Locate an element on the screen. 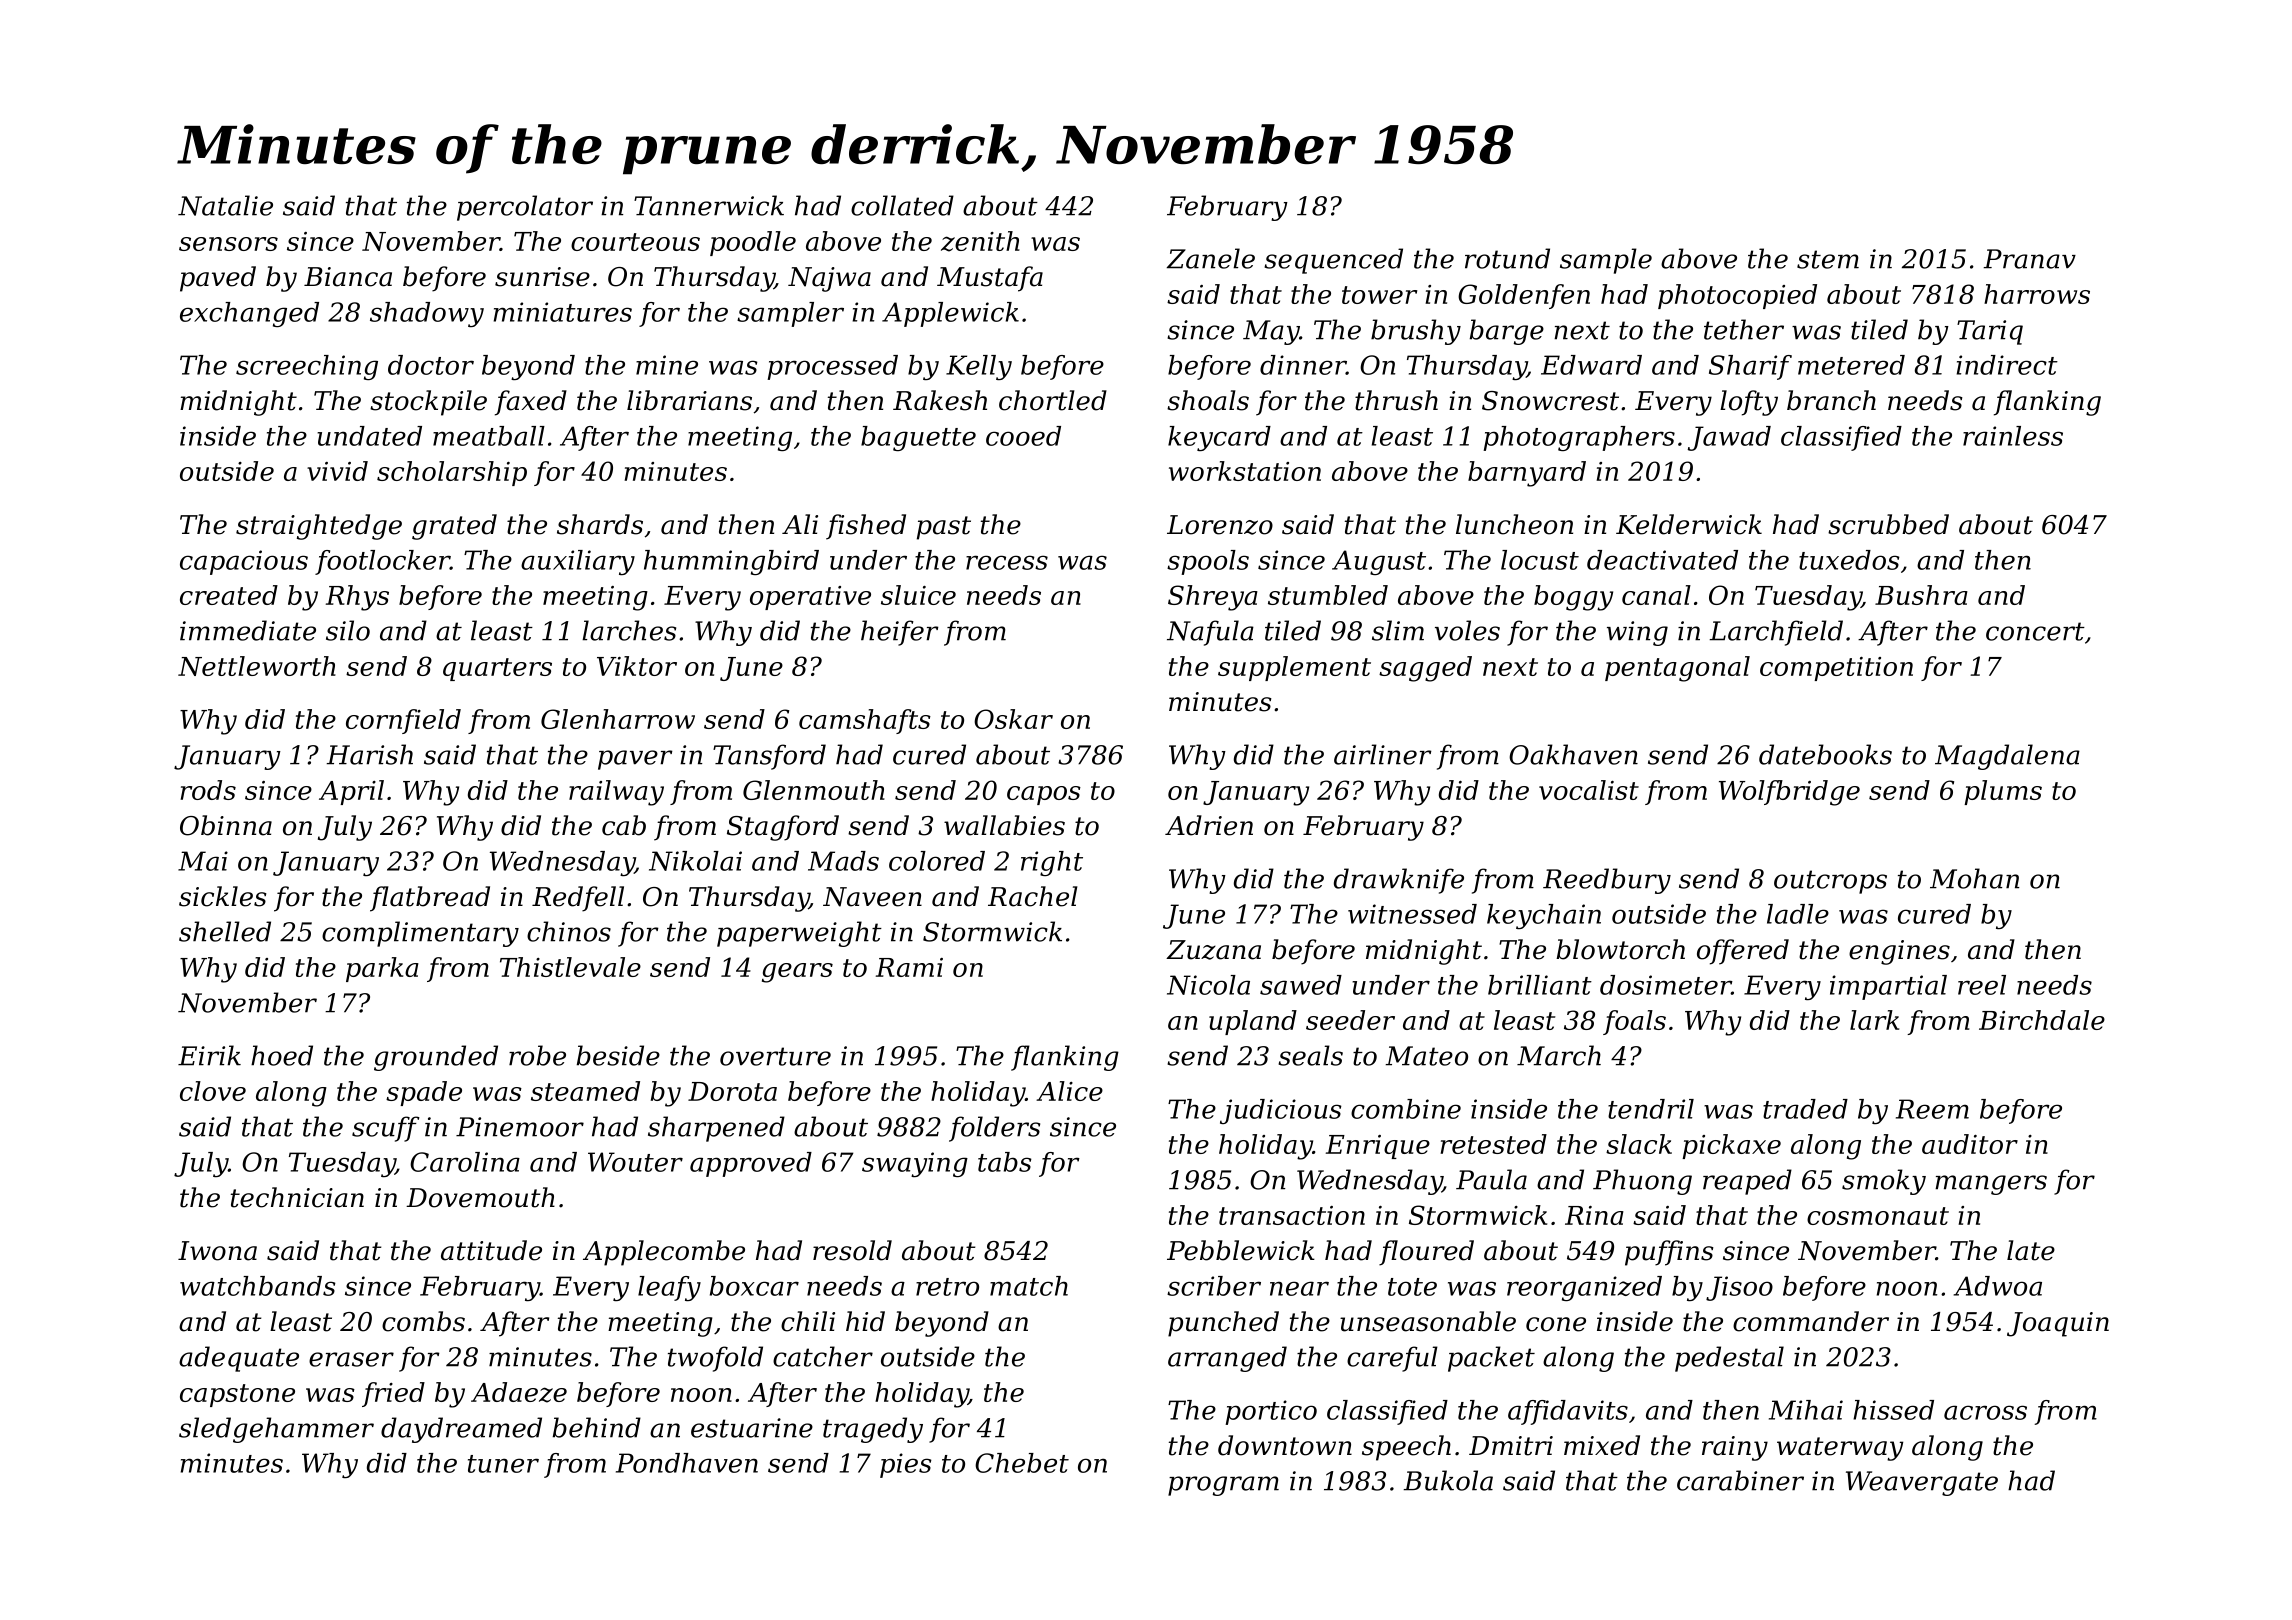 The width and height of the screenshot is (2292, 1620). colored is located at coordinates (937, 861).
